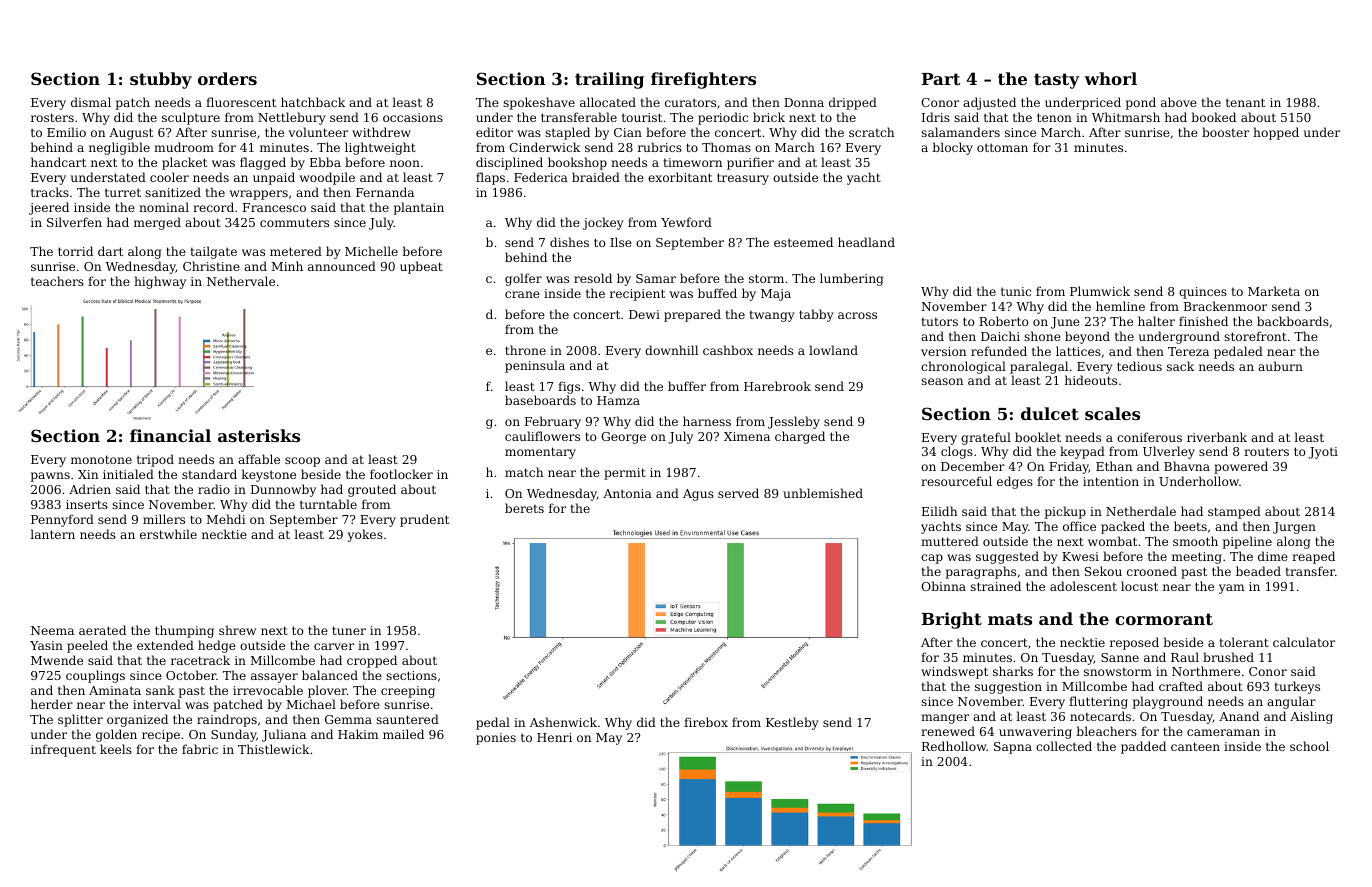 The height and width of the image is (887, 1372). Describe the element at coordinates (227, 78) in the image. I see `orders` at that location.
